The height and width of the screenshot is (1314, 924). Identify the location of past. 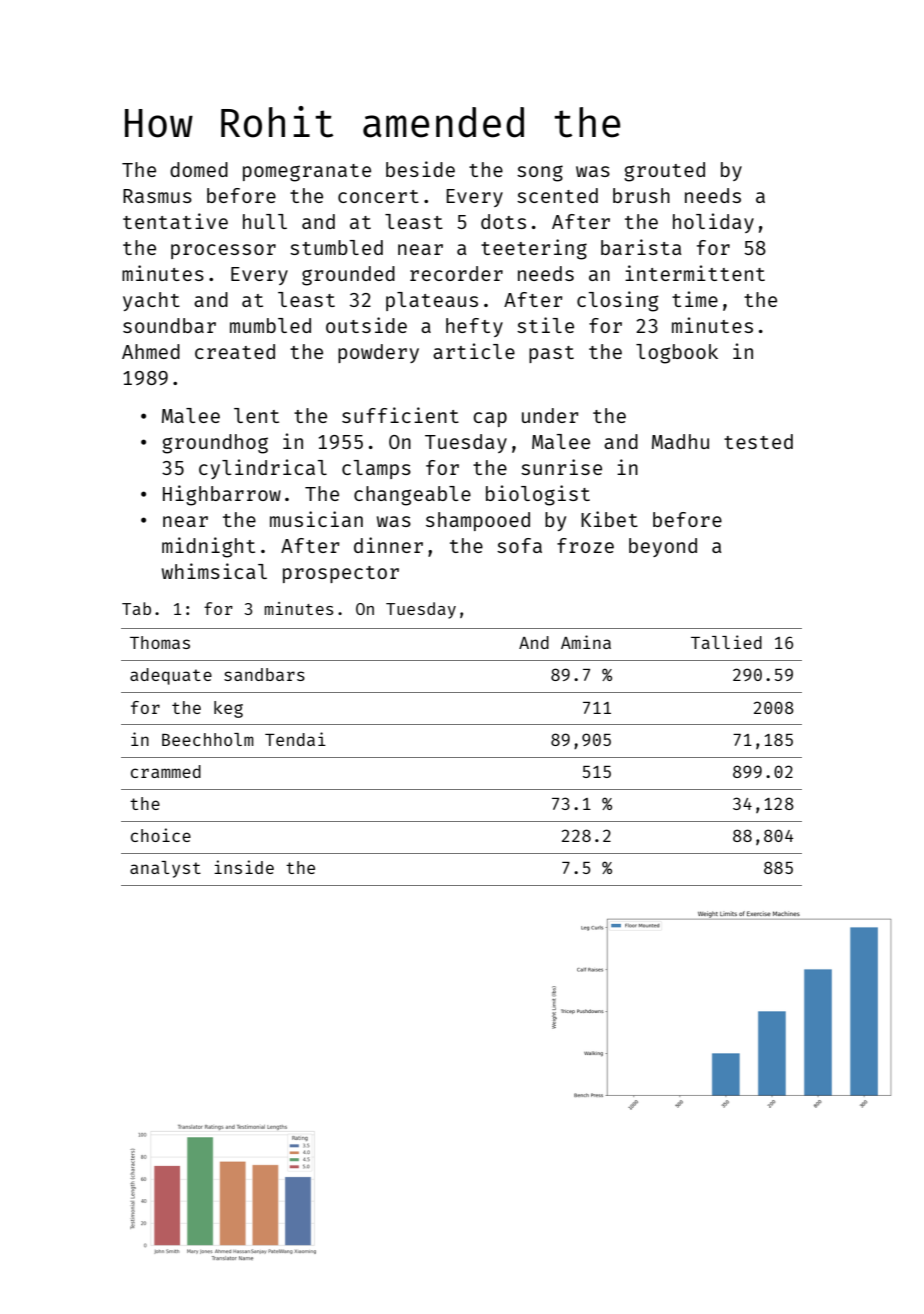
(551, 354).
